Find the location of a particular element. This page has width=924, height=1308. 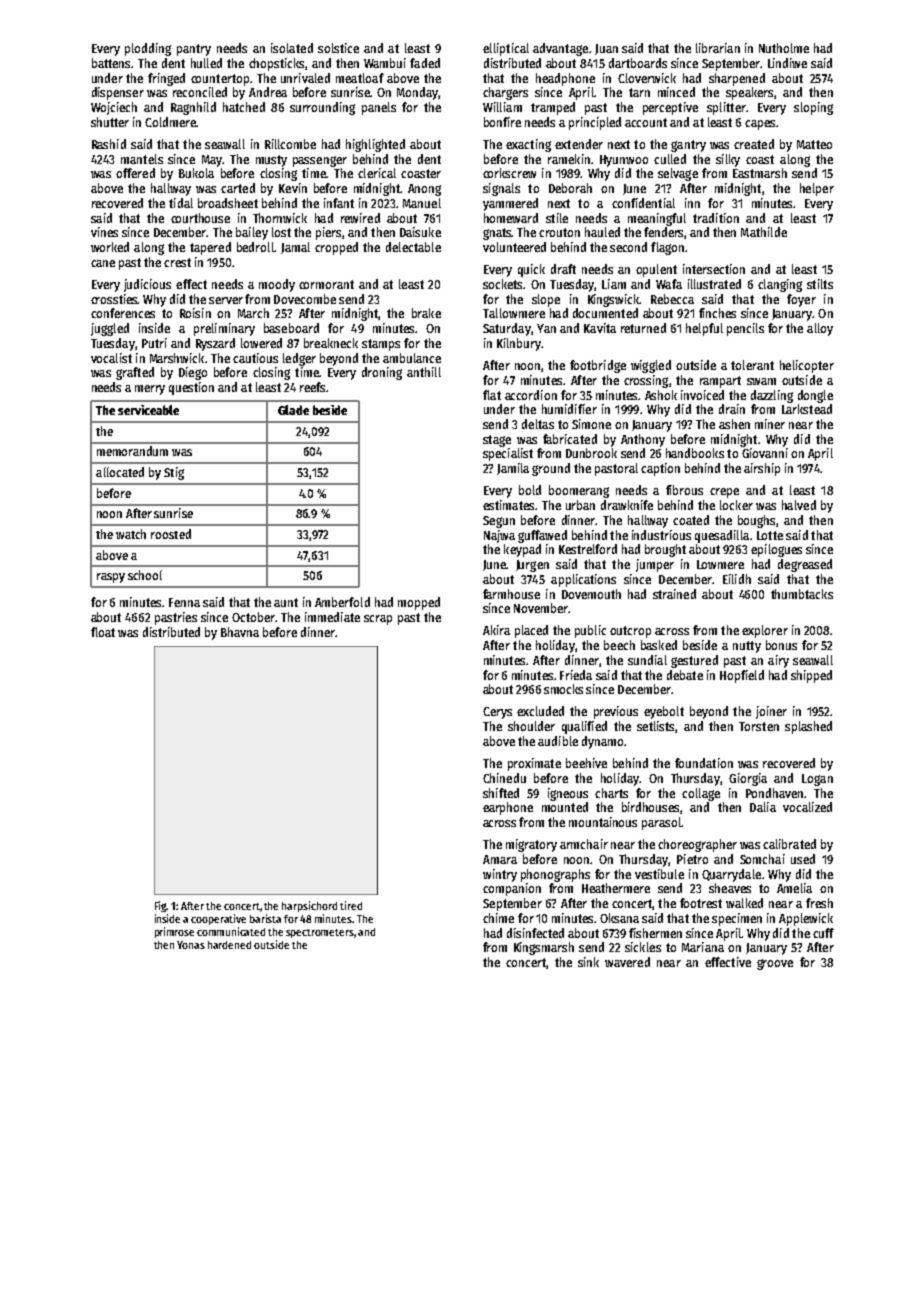

solstice is located at coordinates (338, 48).
